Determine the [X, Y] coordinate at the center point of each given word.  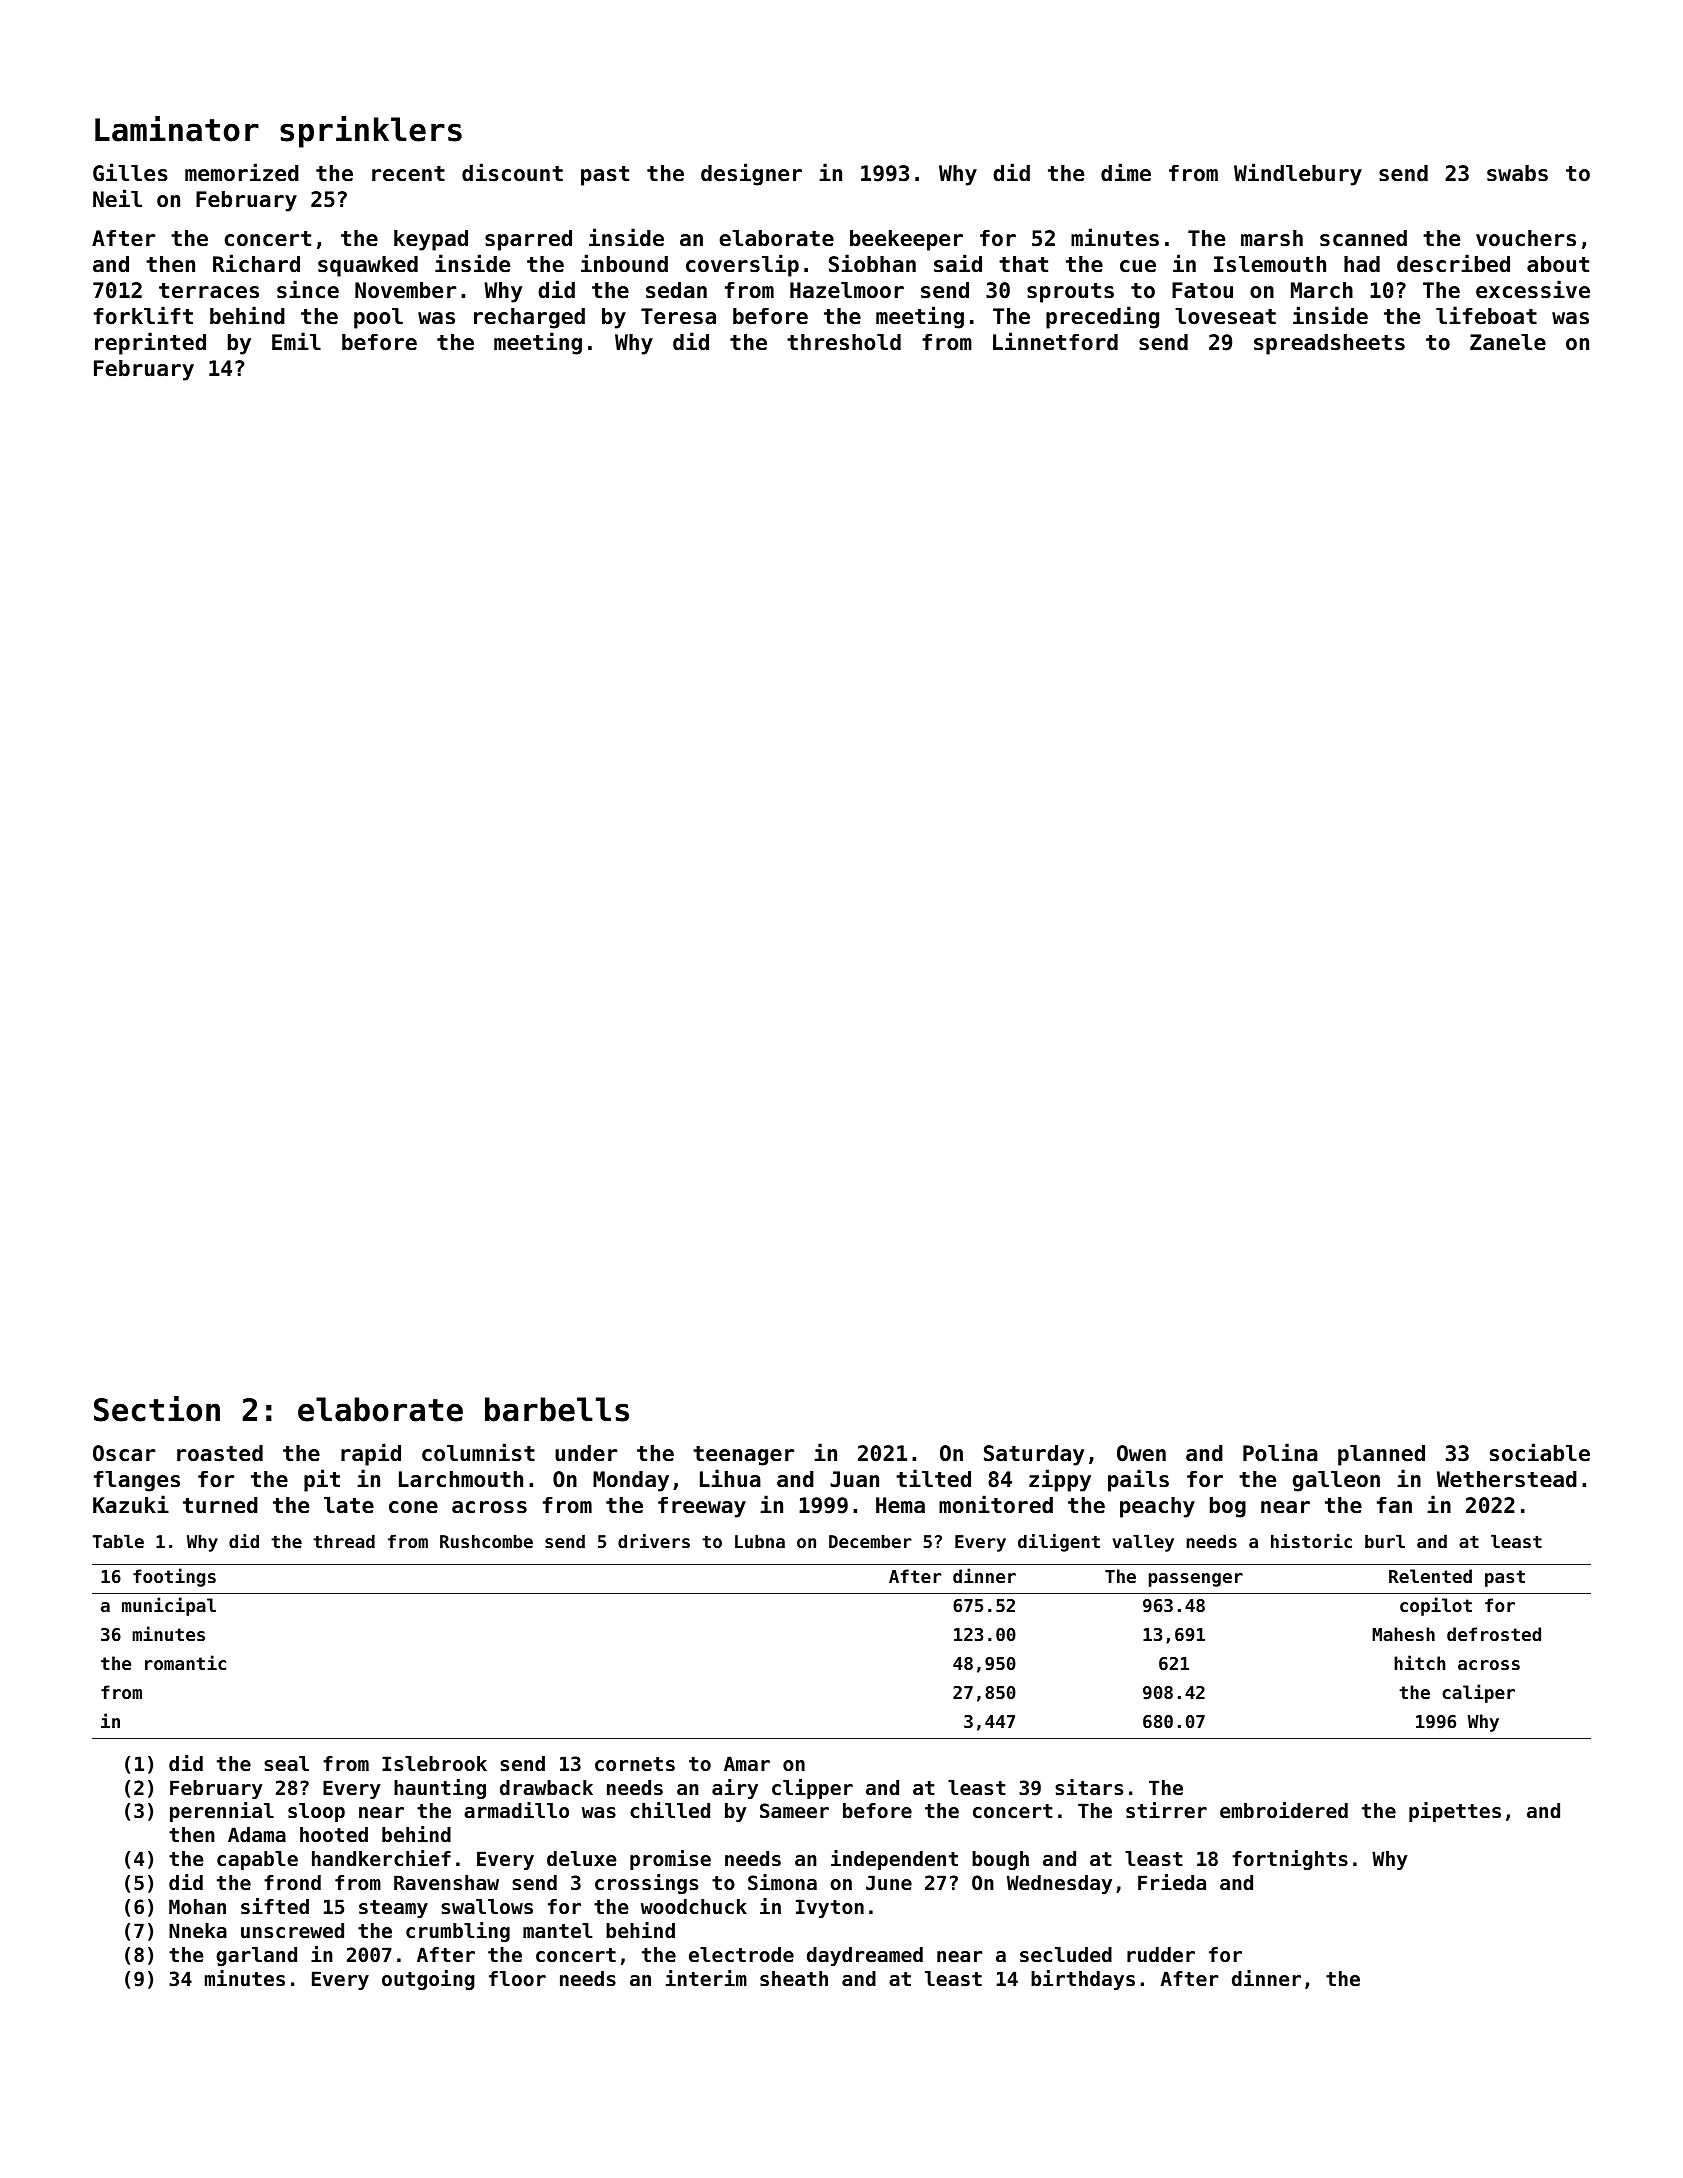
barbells [557, 1409]
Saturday [1034, 1455]
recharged [529, 318]
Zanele [1508, 342]
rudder [1161, 1955]
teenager [743, 1456]
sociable [1540, 1452]
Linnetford [1055, 341]
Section [157, 1409]
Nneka [198, 1931]
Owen [1141, 1453]
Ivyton [830, 1908]
